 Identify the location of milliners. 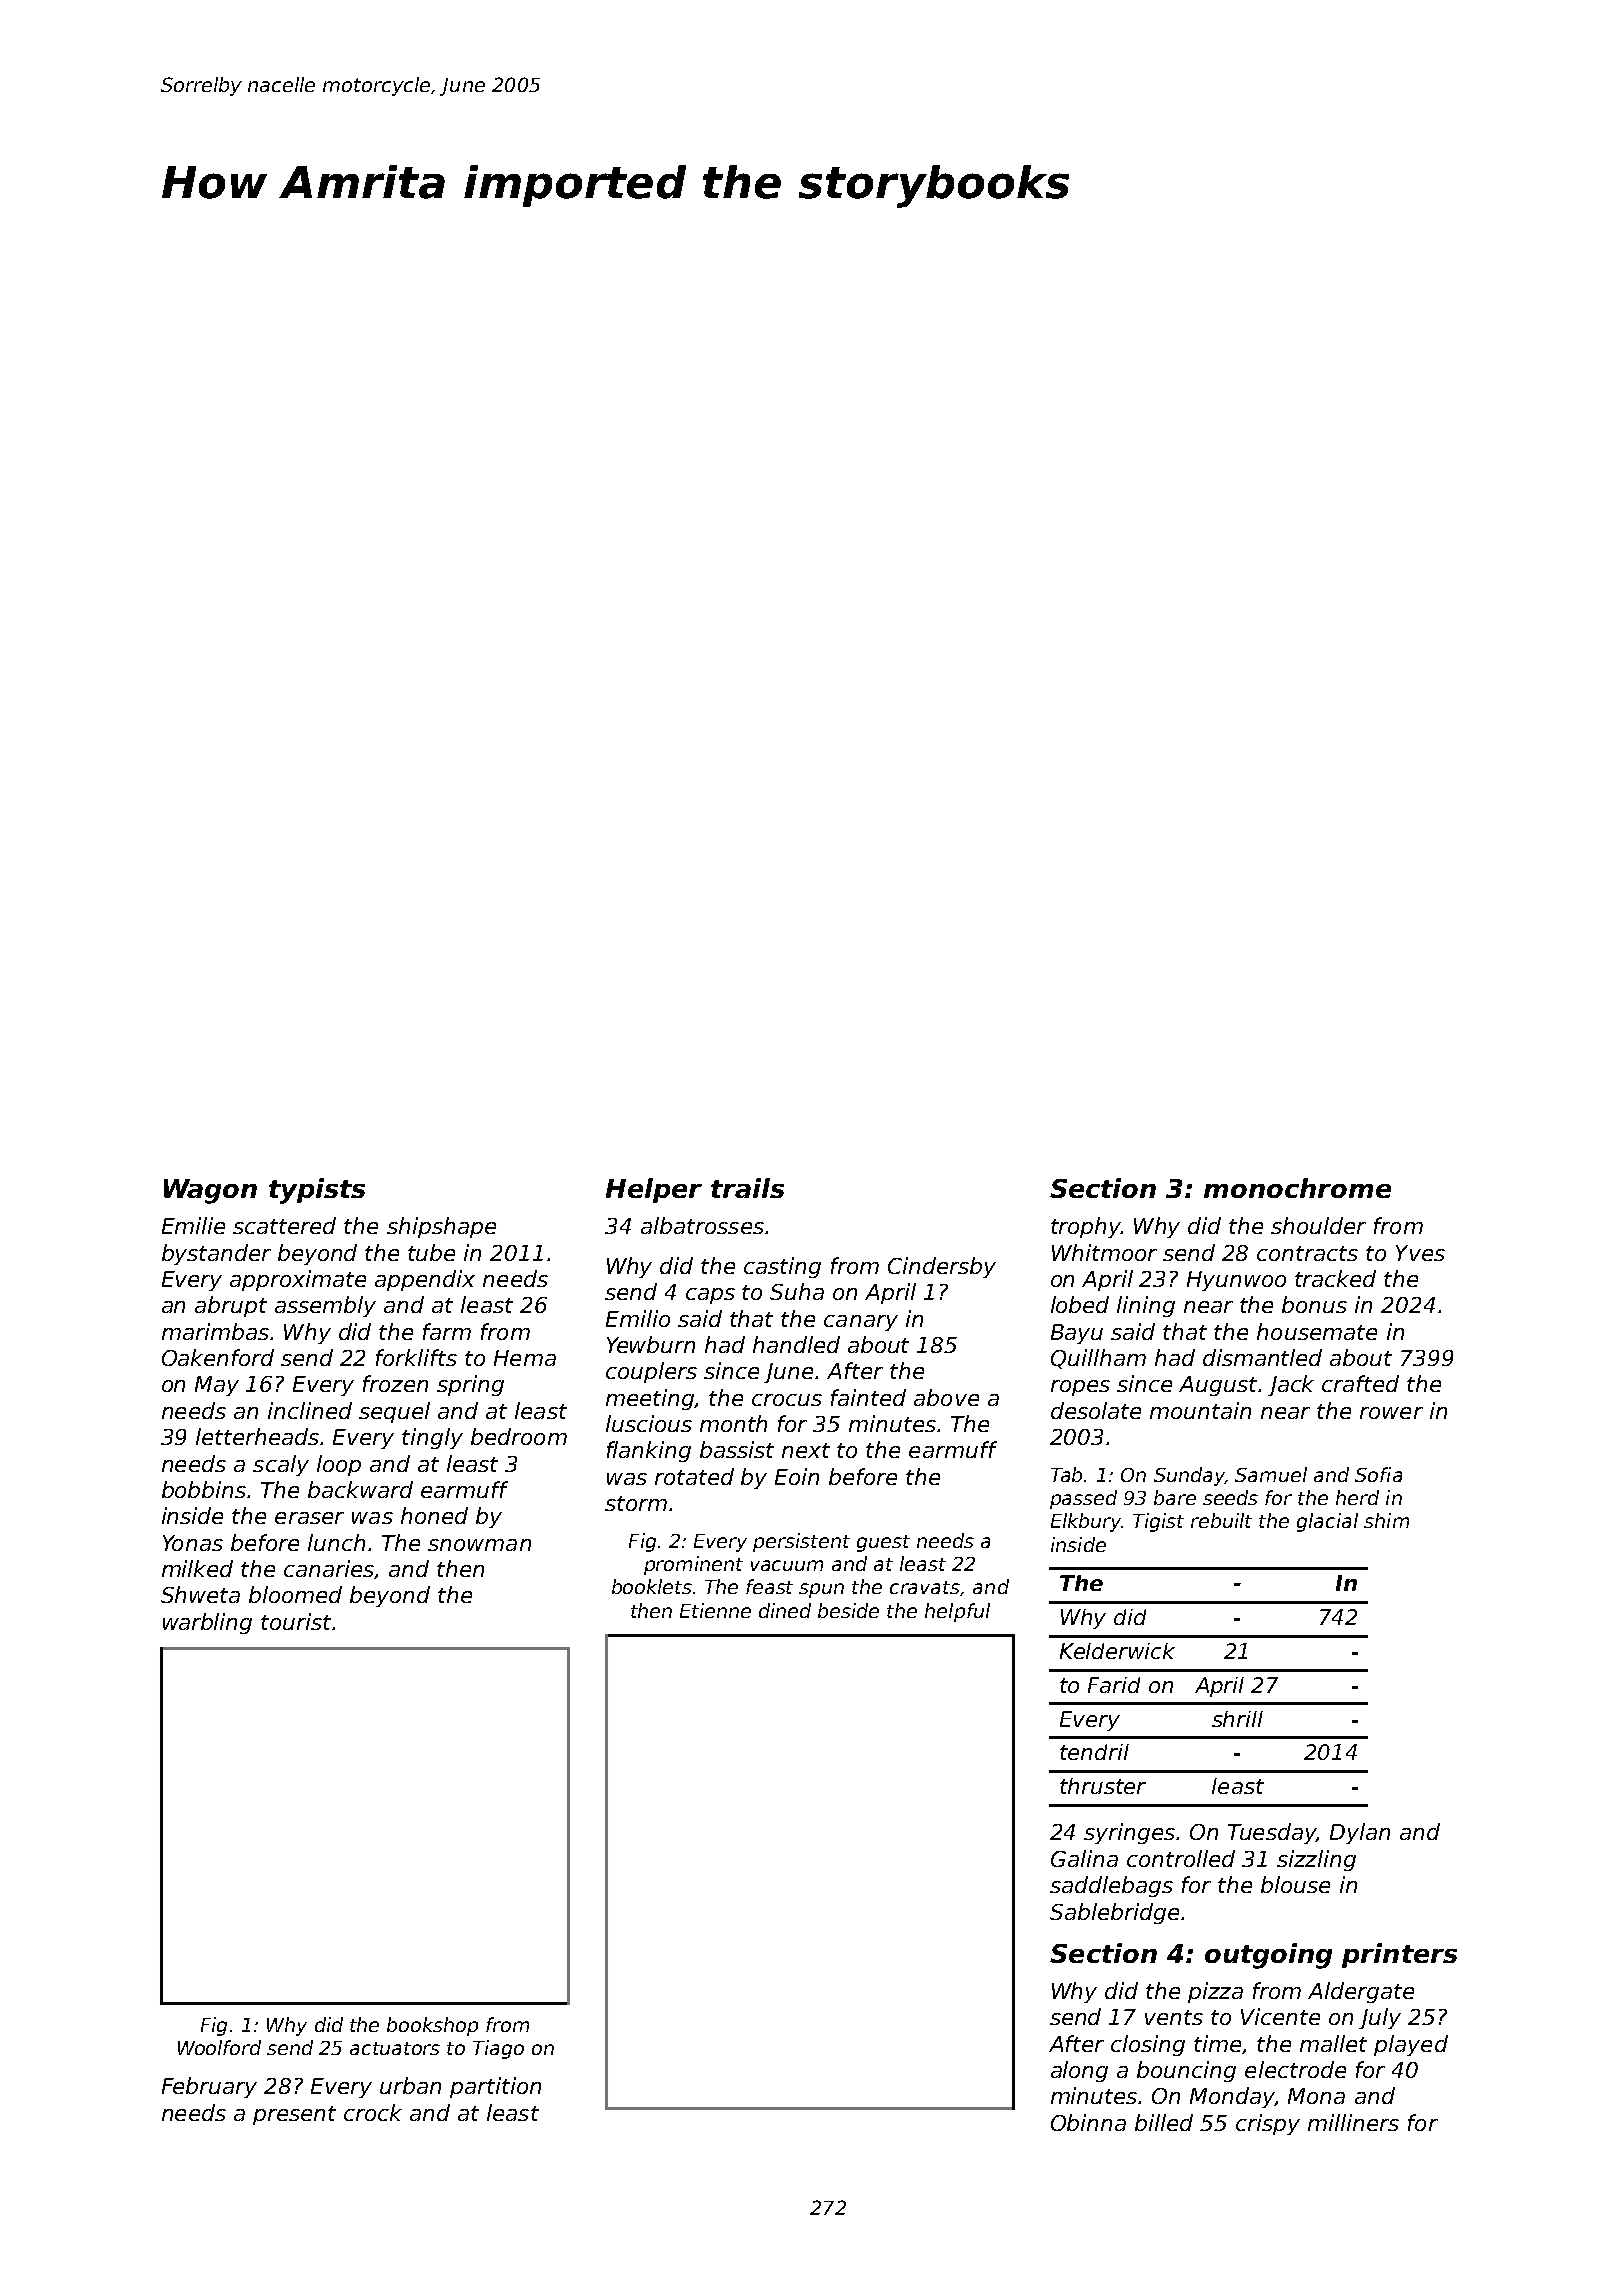
(1353, 2122).
